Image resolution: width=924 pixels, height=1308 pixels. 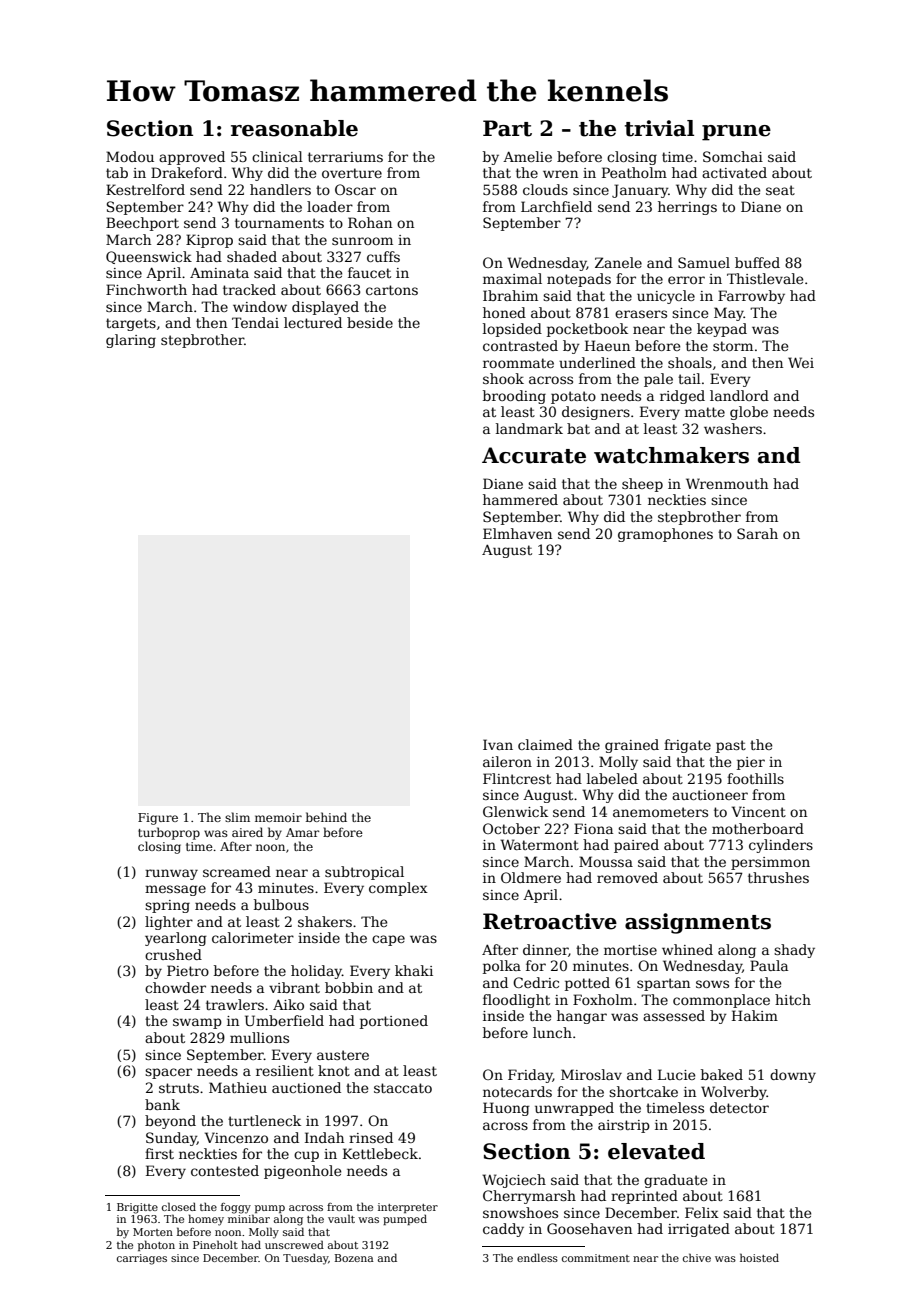 What do you see at coordinates (517, 533) in the screenshot?
I see `Elmhaven` at bounding box center [517, 533].
